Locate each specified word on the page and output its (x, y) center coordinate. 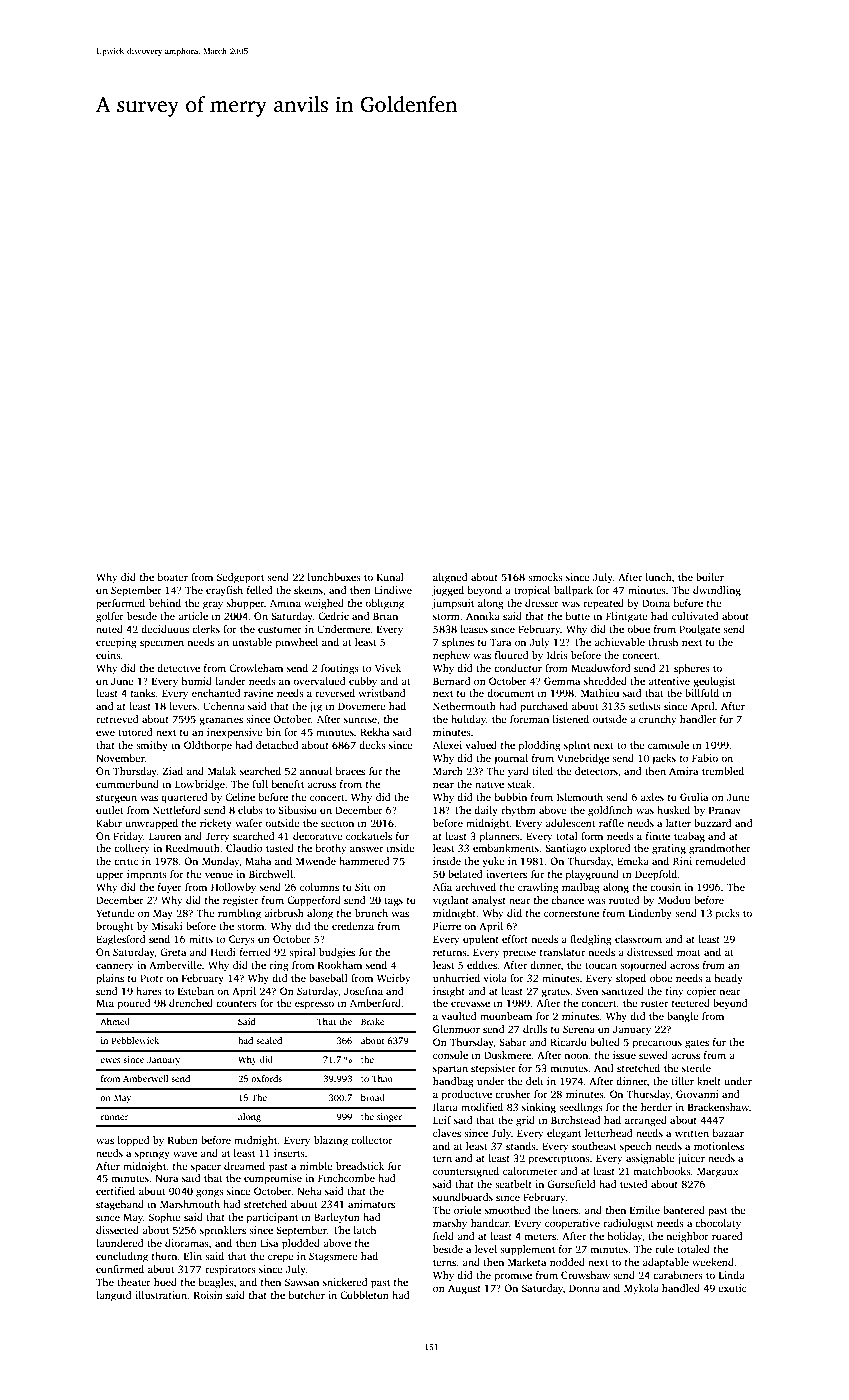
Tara (500, 642)
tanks (143, 693)
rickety (216, 824)
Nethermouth (464, 706)
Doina (656, 603)
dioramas (187, 1243)
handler (698, 719)
